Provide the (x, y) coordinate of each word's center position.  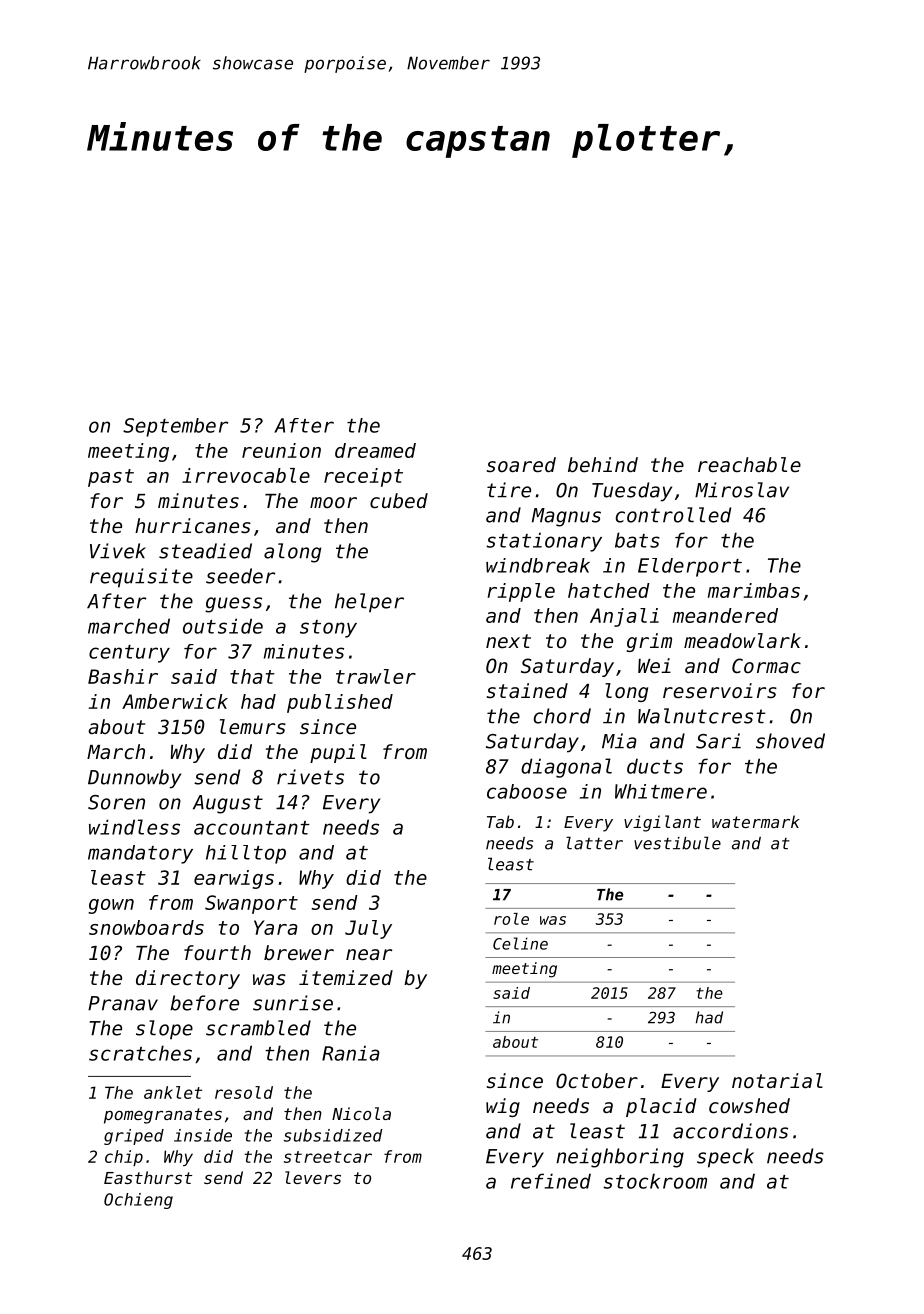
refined (551, 1181)
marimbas (754, 590)
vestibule (677, 843)
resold (244, 1092)
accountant (252, 828)
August (228, 804)
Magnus (566, 517)
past (111, 478)
